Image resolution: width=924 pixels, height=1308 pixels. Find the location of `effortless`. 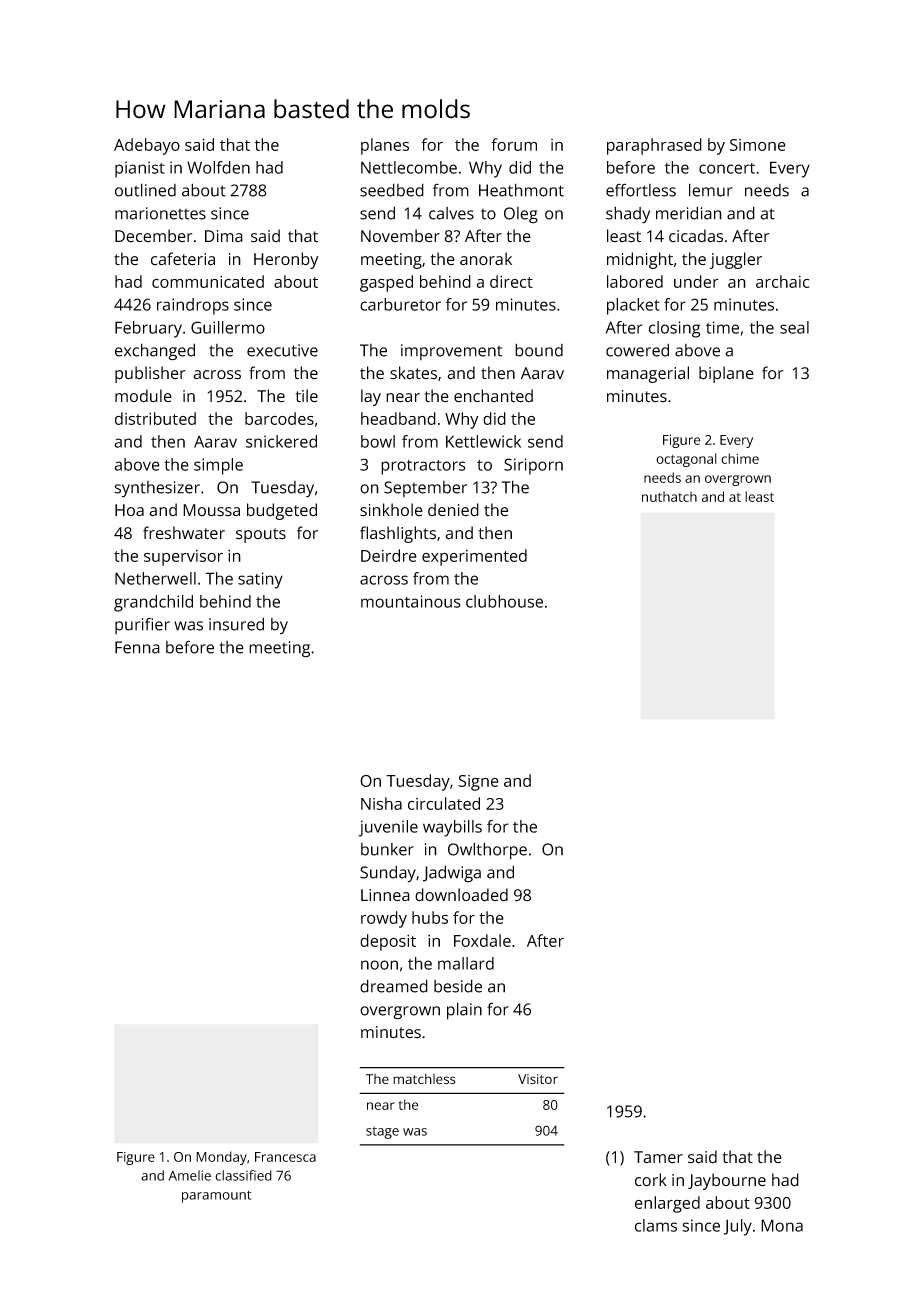

effortless is located at coordinates (641, 190).
